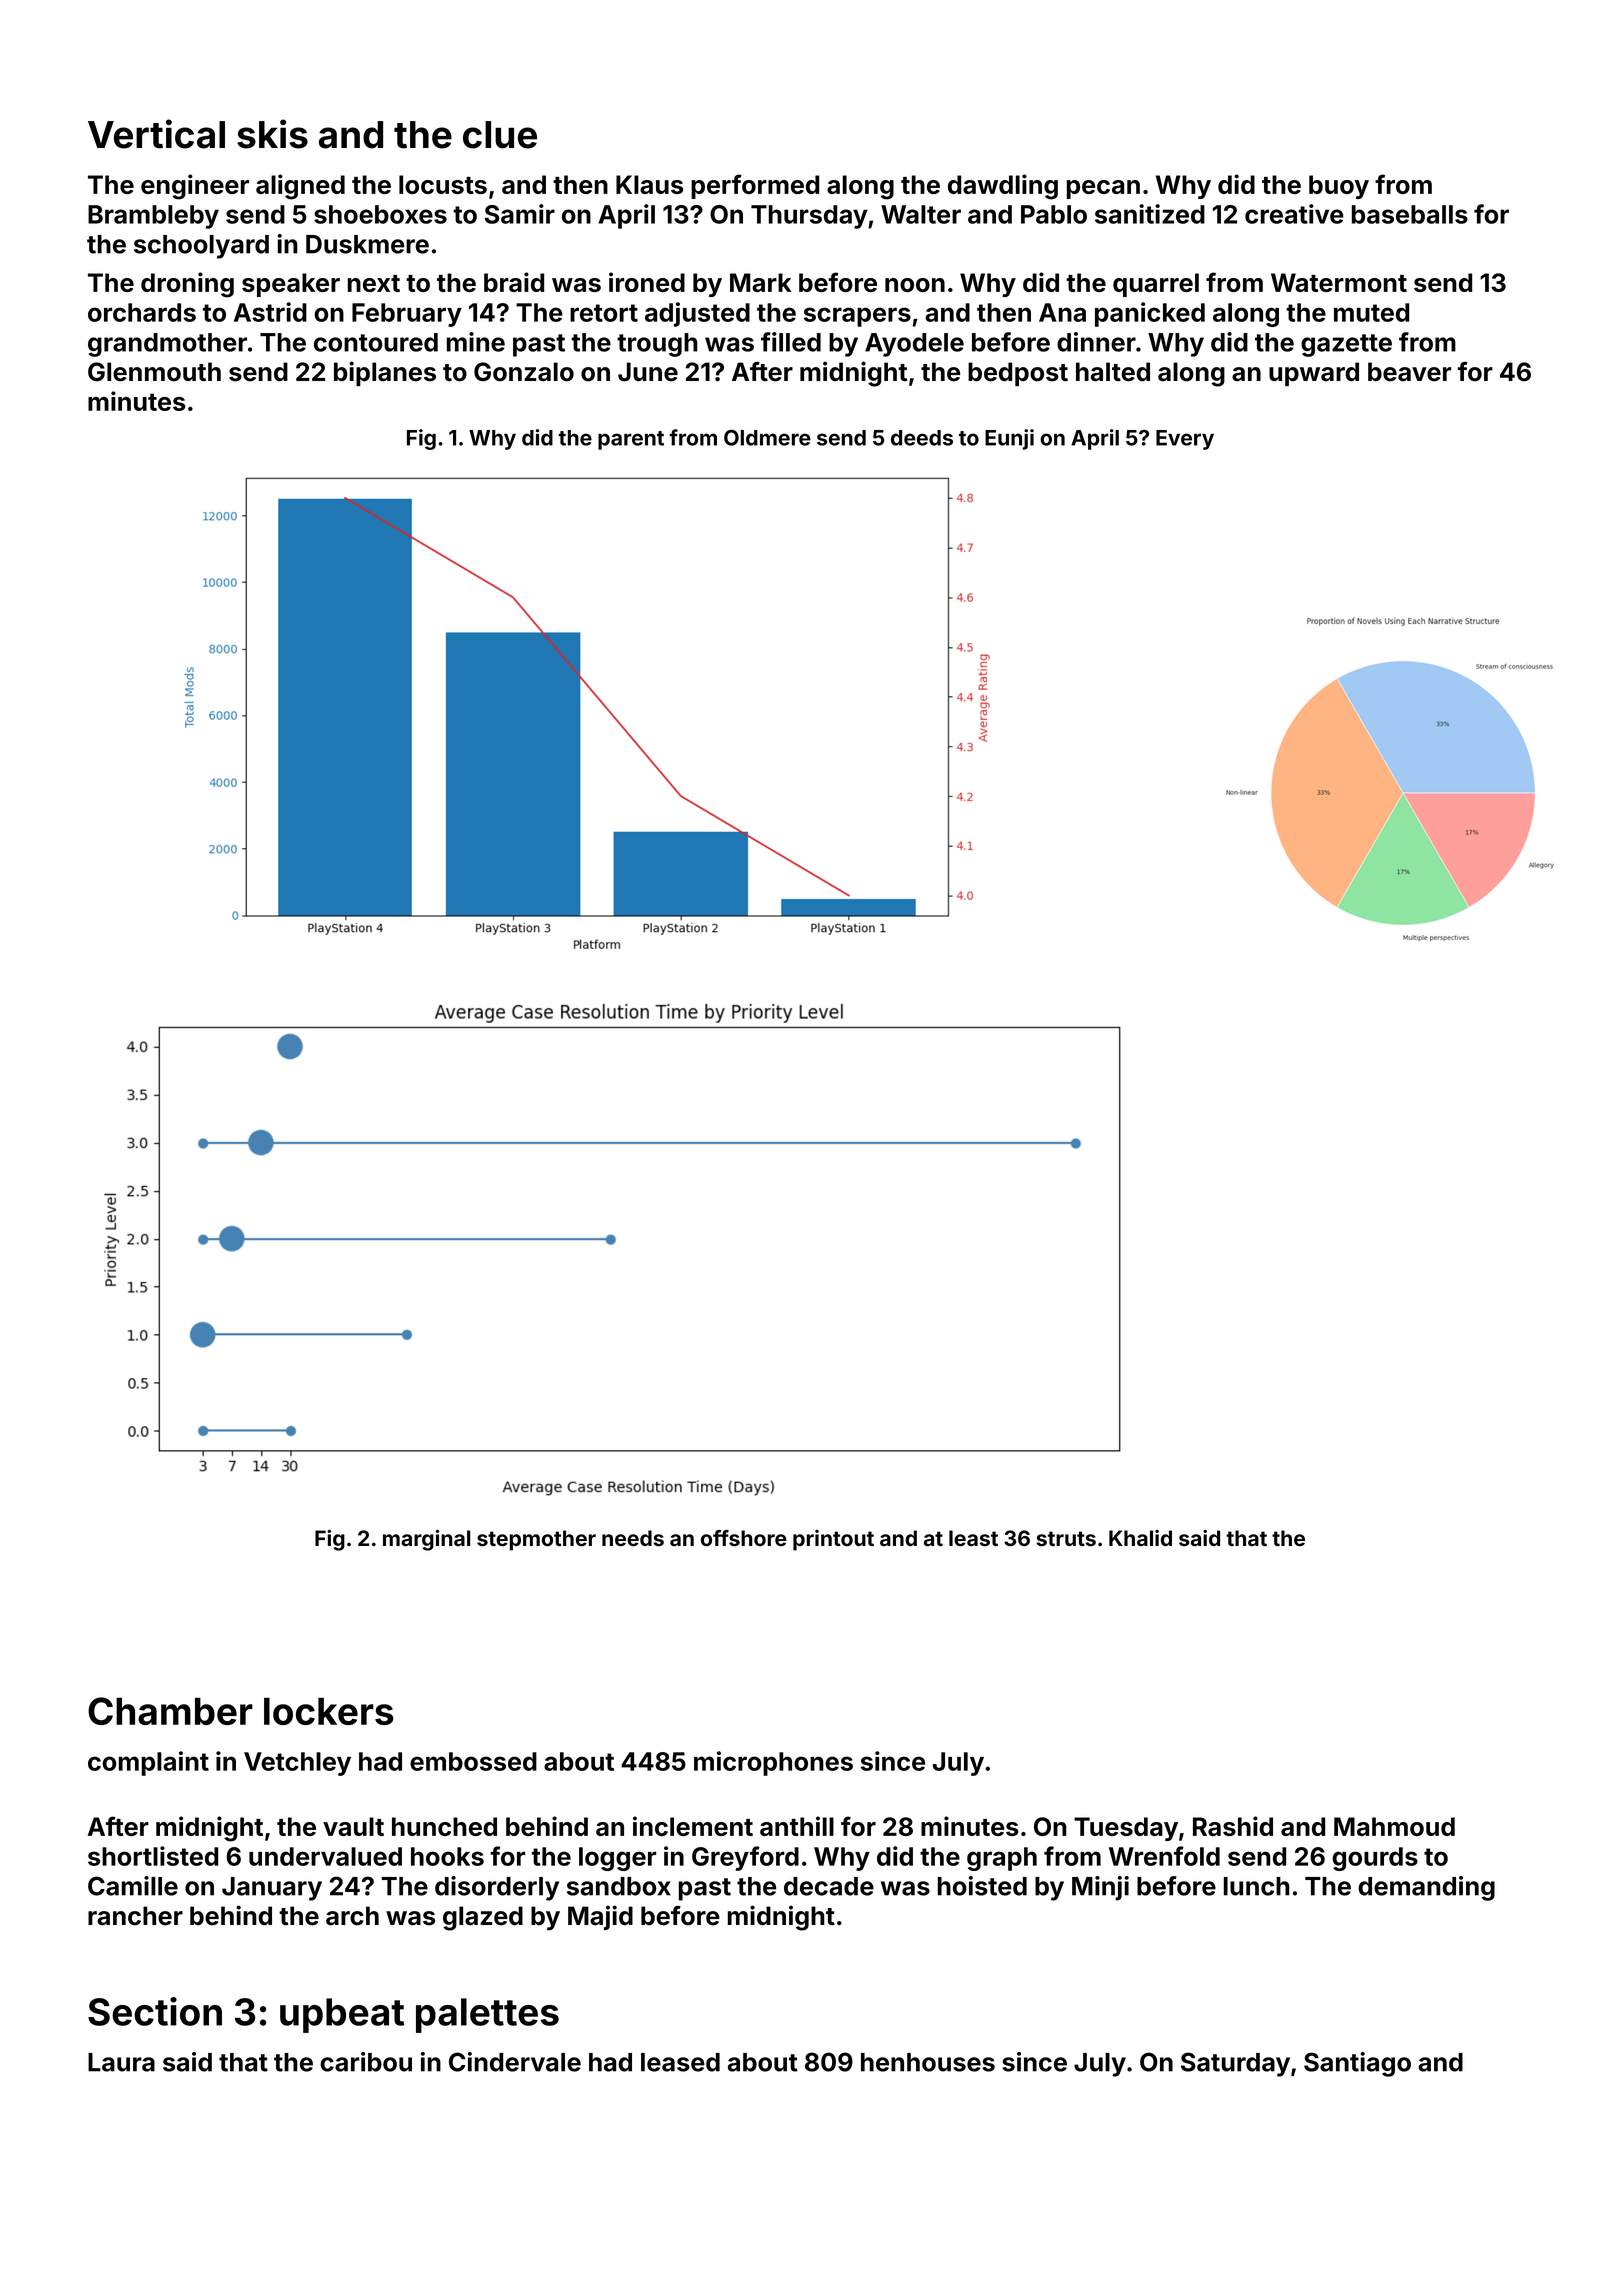  I want to click on pecan, so click(1103, 189).
